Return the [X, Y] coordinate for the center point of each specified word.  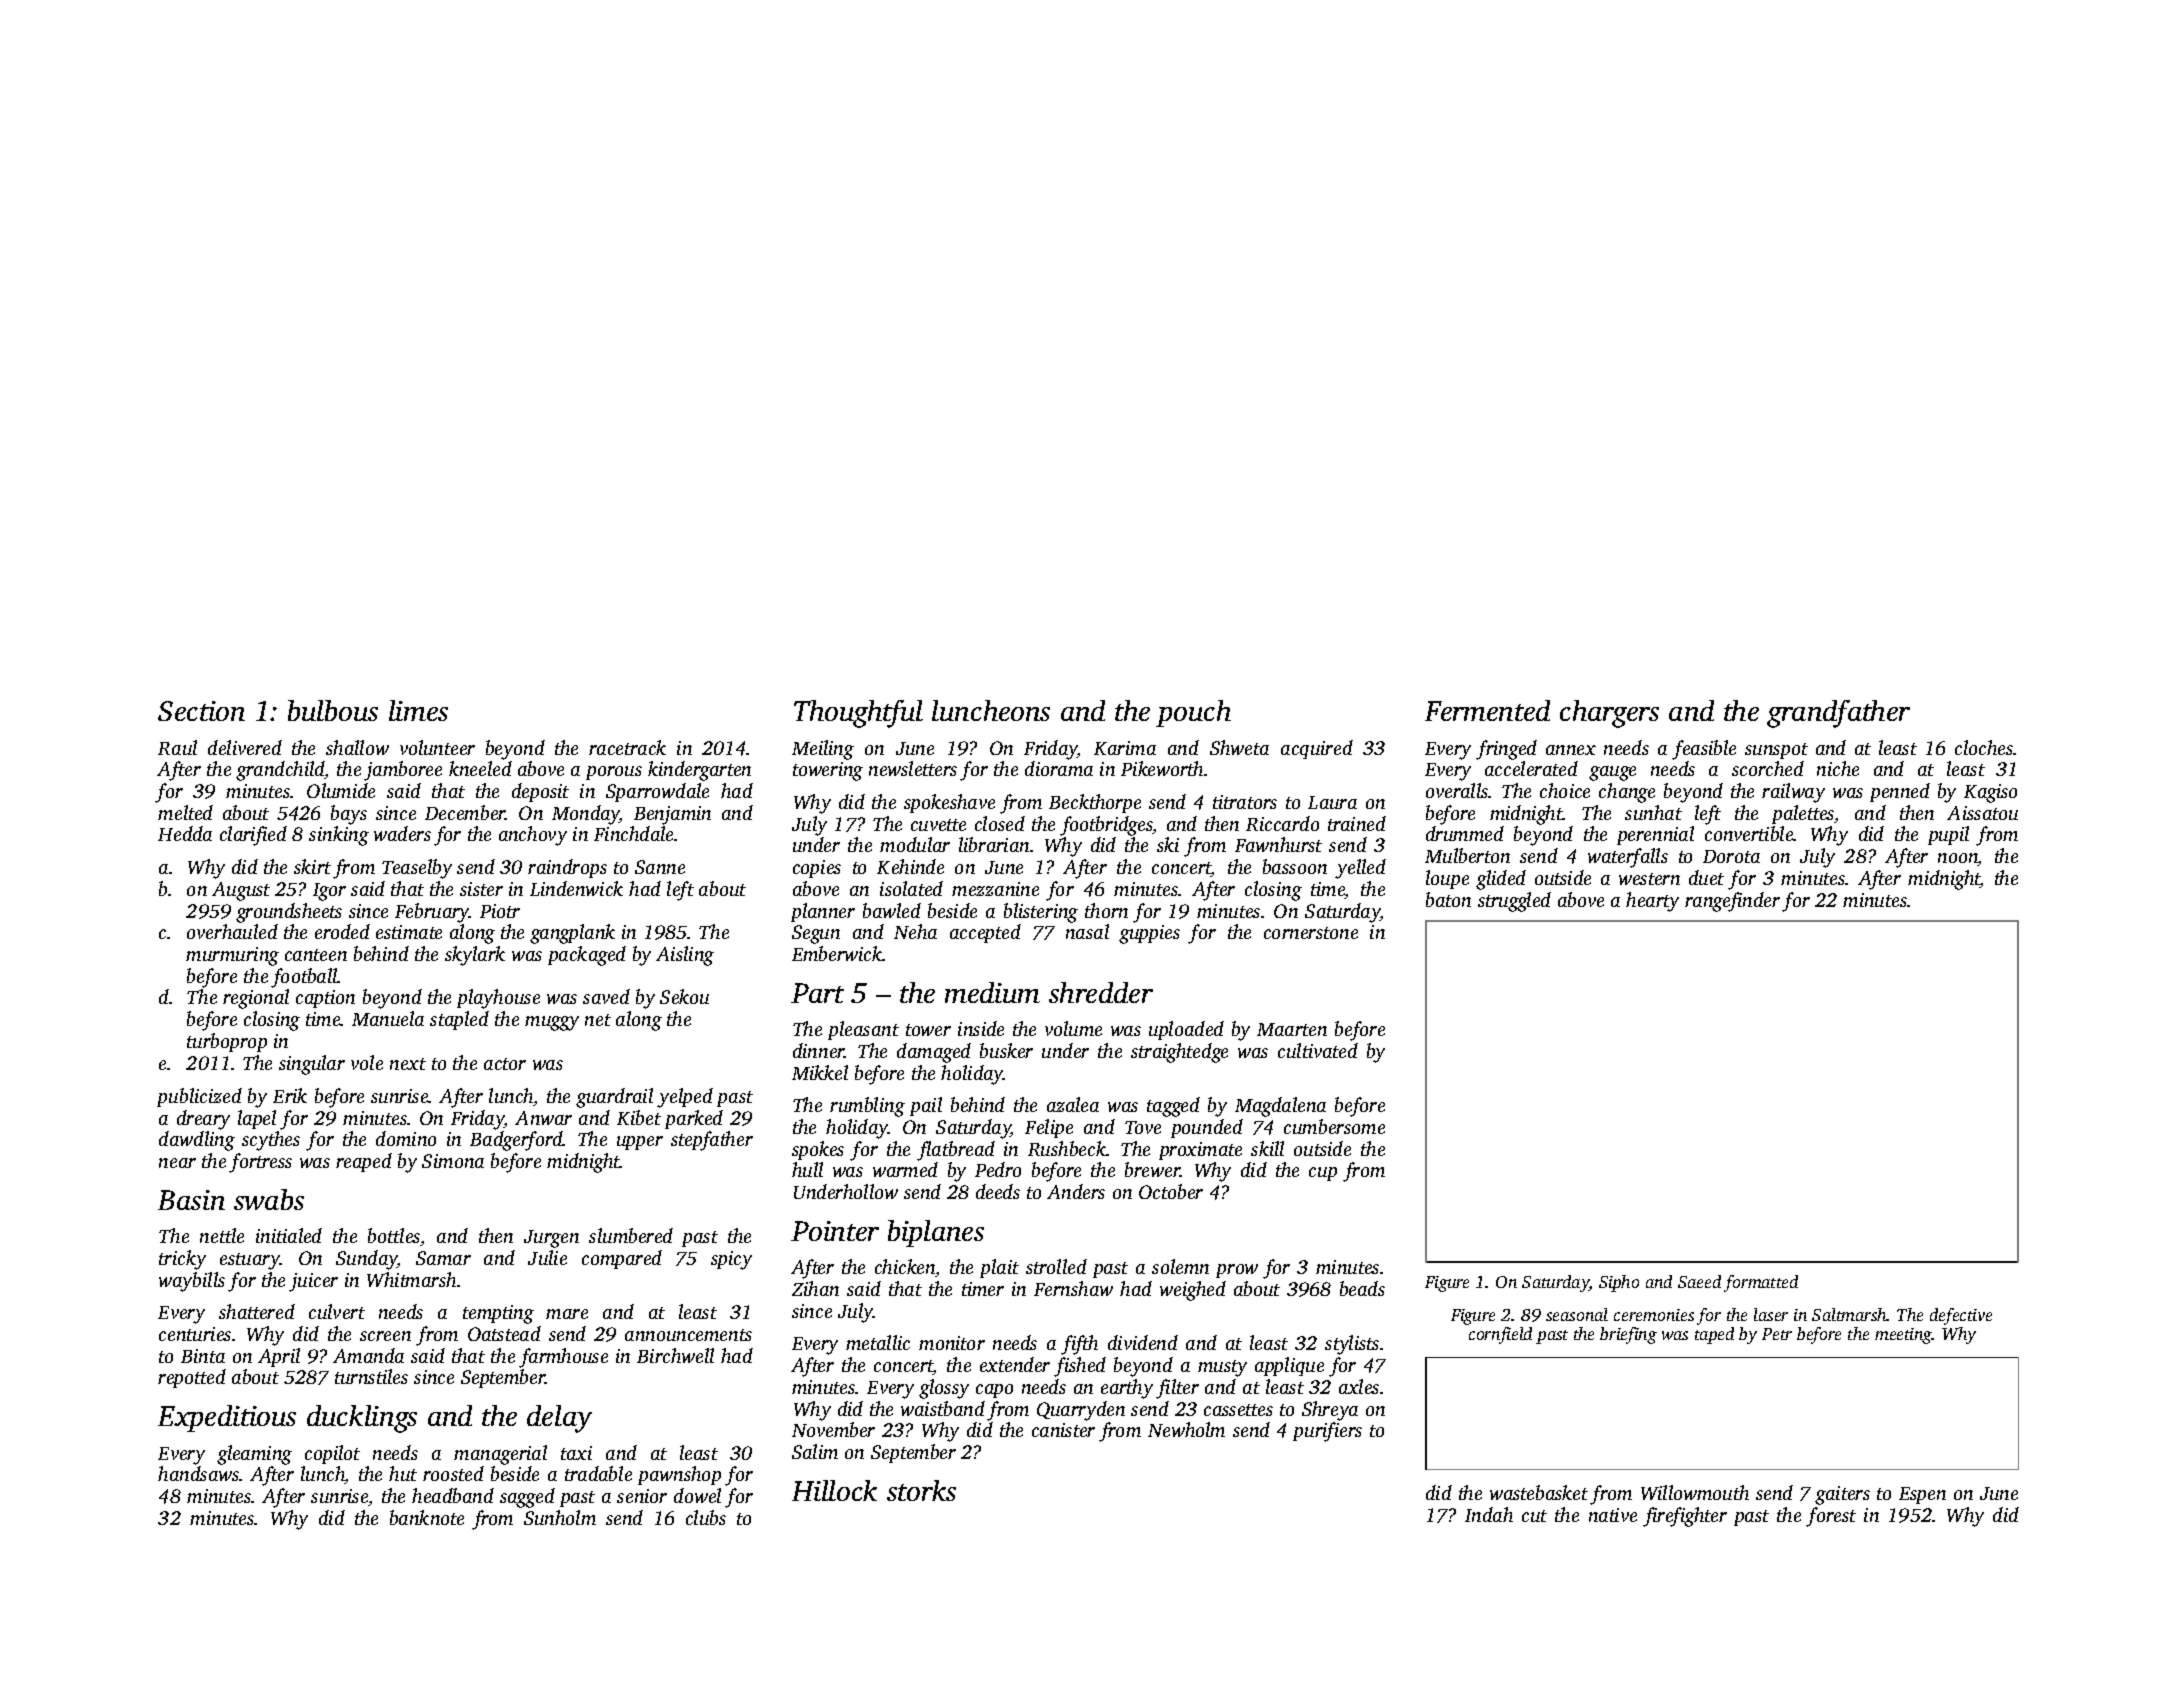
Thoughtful [858, 714]
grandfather [1838, 714]
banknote [427, 1517]
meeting [1903, 1336]
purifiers [1327, 1432]
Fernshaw [1073, 1288]
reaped [364, 1162]
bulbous [333, 710]
